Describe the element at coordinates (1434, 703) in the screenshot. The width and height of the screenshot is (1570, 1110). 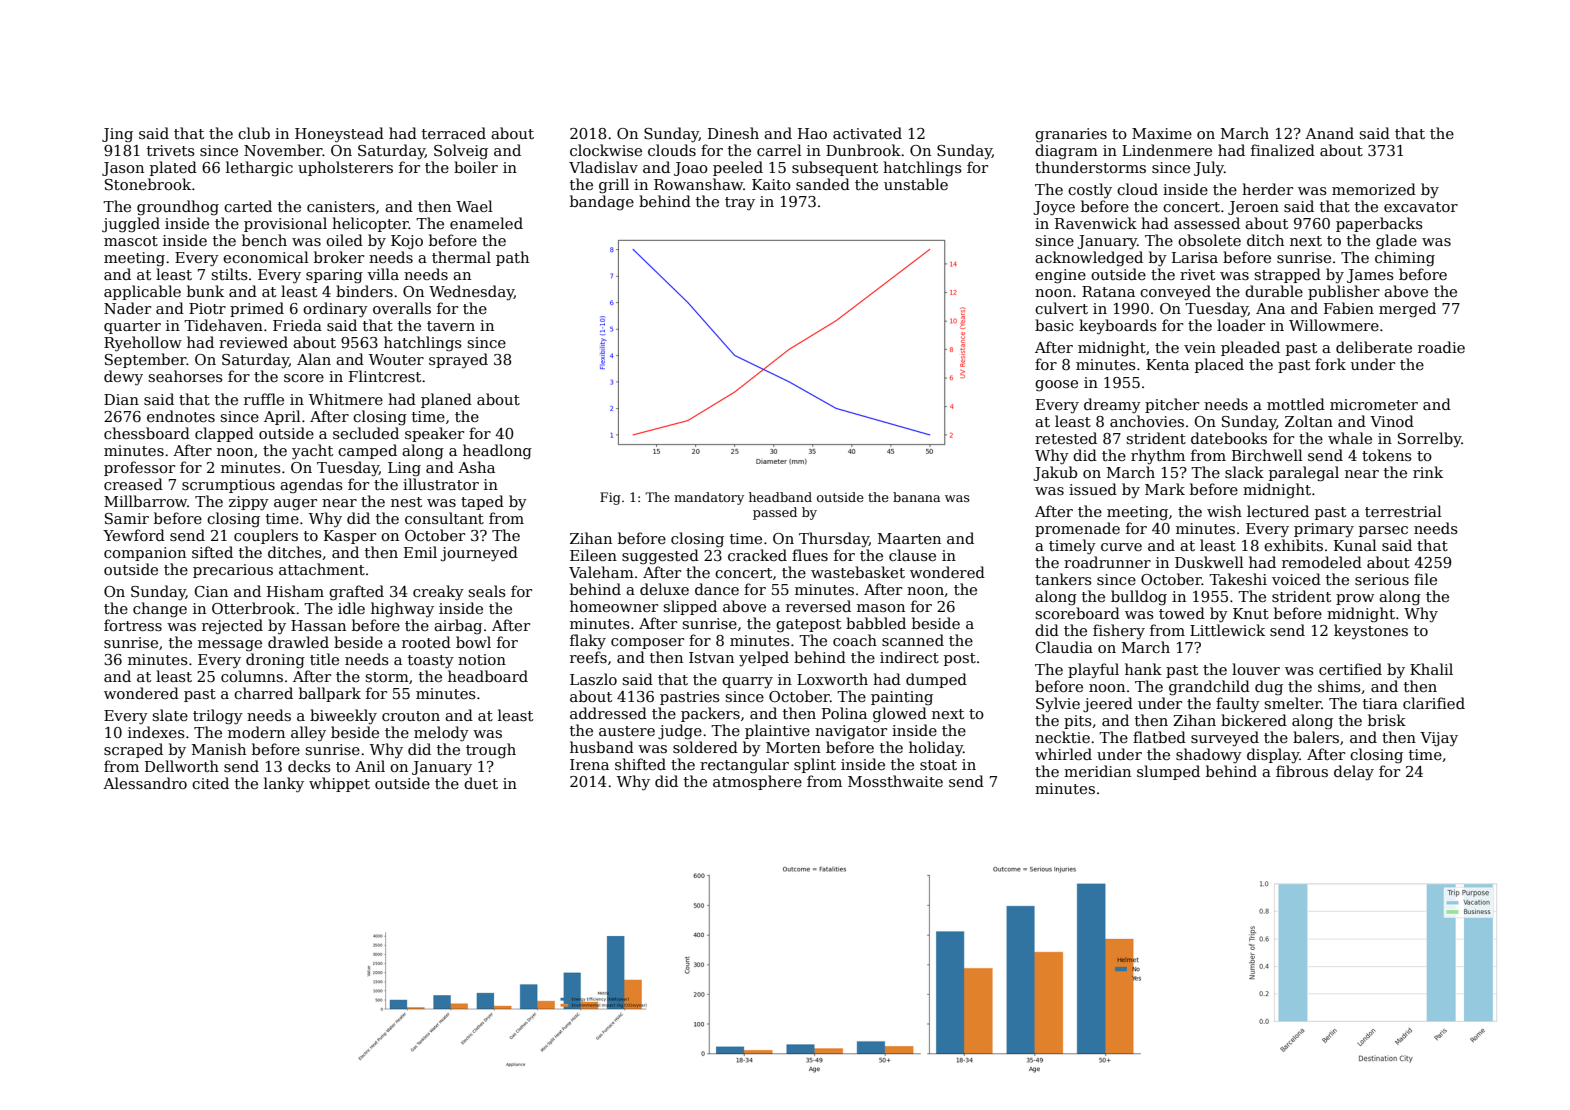
I see `clarified` at that location.
